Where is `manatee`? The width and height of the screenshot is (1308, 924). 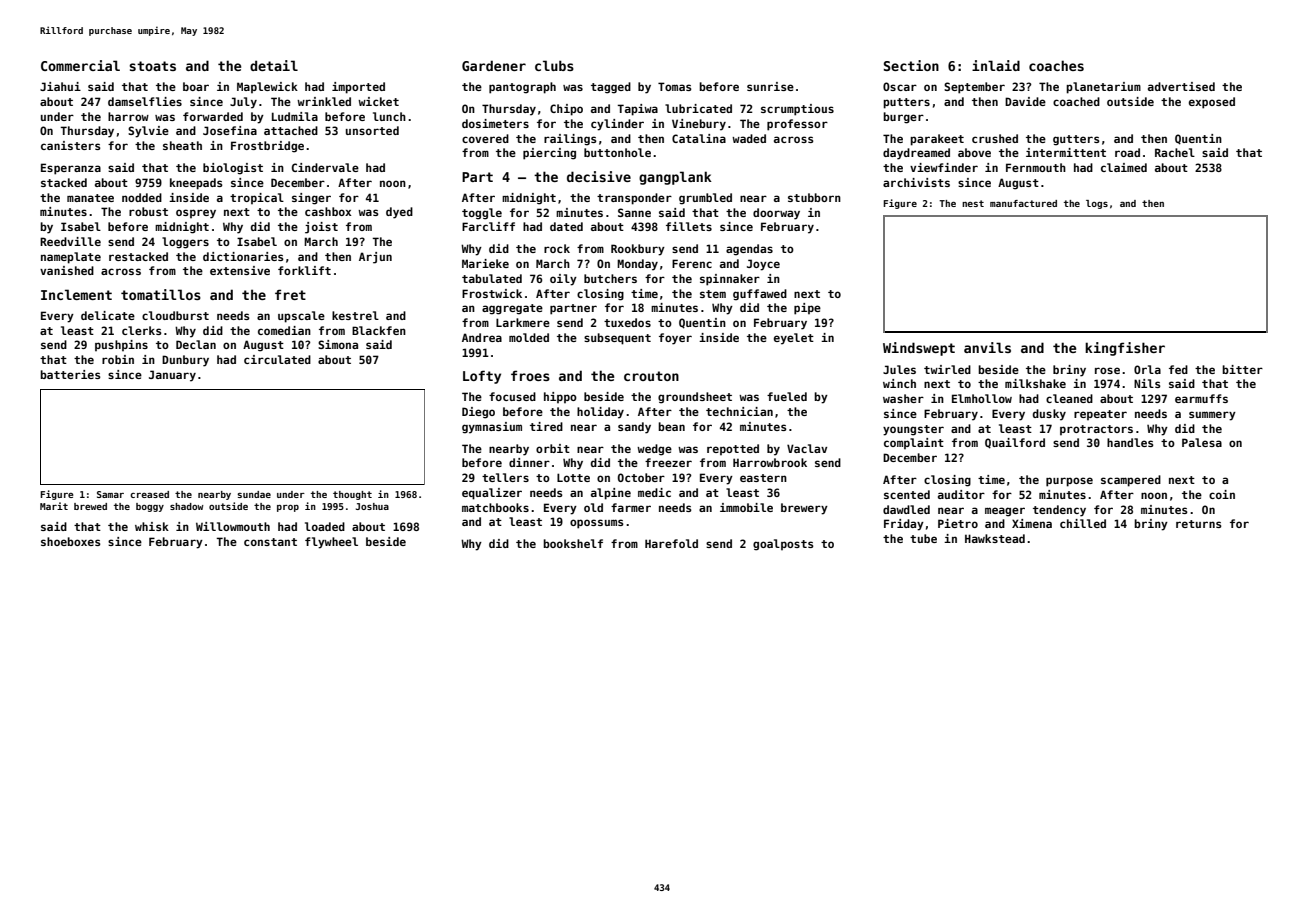 manatee is located at coordinates (90, 198).
